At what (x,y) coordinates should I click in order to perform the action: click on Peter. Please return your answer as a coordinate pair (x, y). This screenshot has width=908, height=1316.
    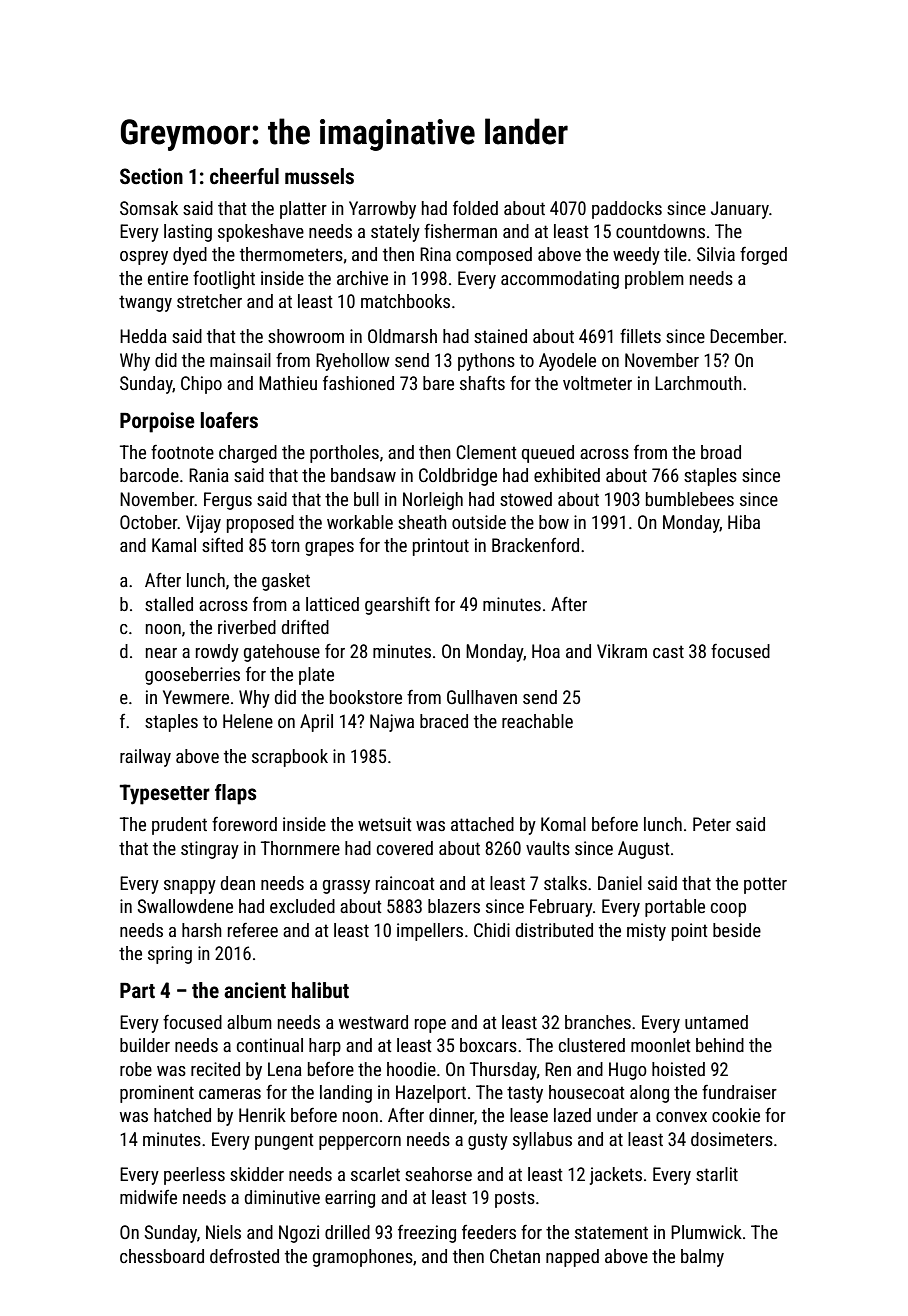
    Looking at the image, I should click on (712, 824).
